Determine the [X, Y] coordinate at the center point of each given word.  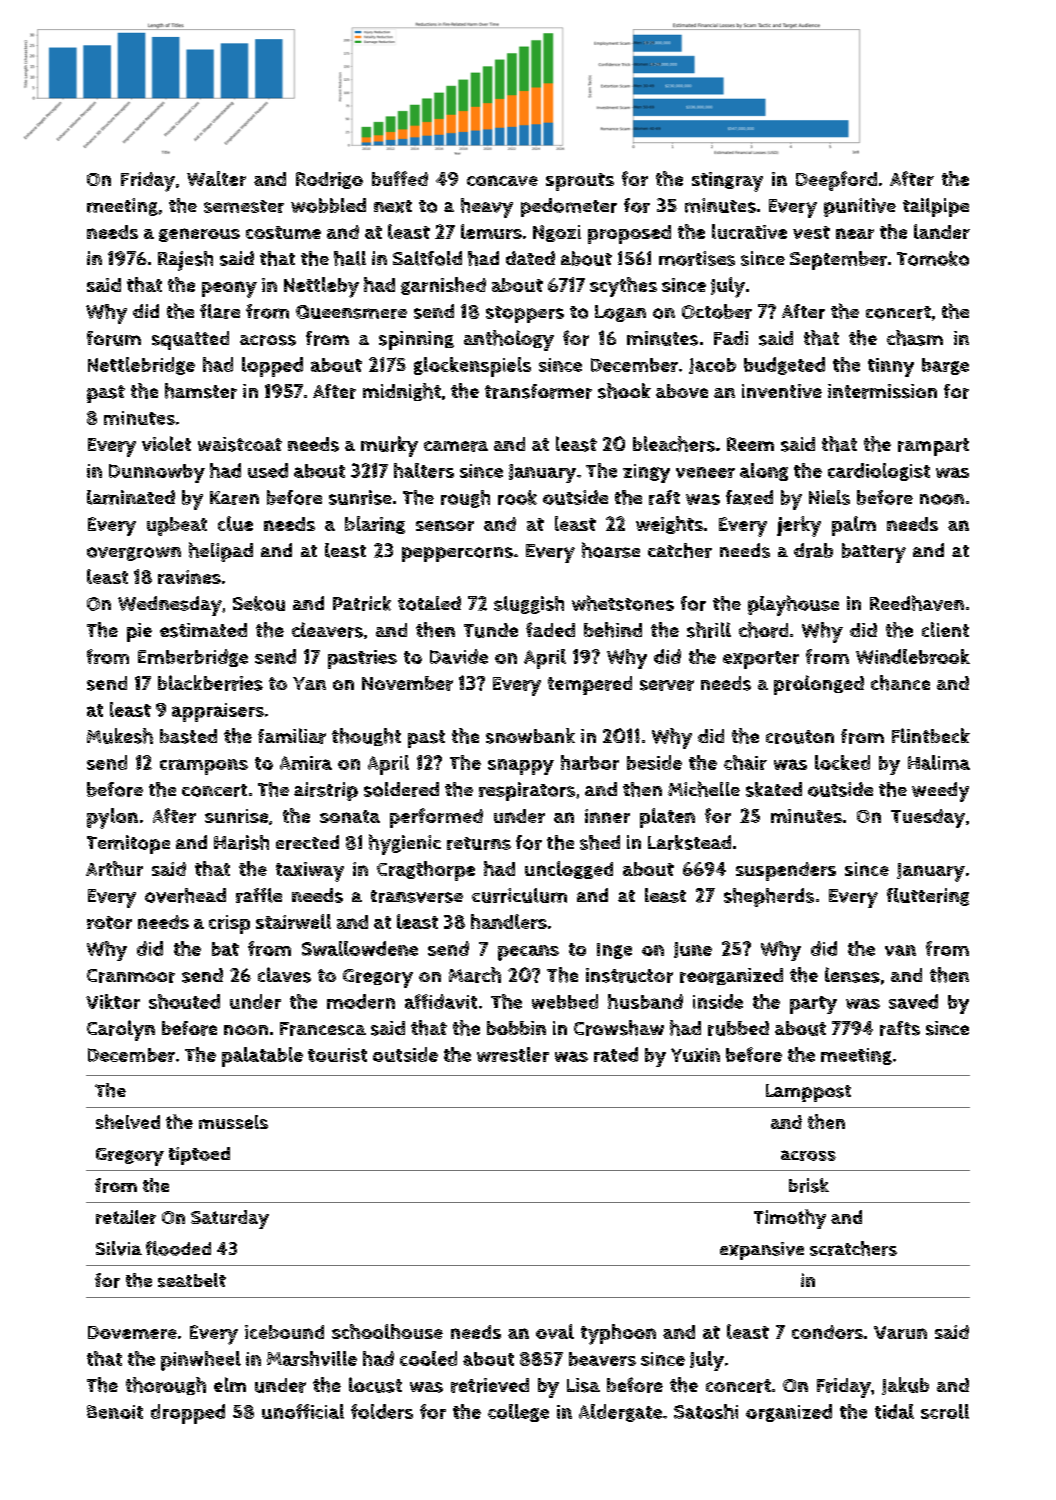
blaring [375, 525]
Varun [900, 1332]
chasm [915, 338]
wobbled [328, 205]
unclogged [569, 870]
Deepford [836, 181]
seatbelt [192, 1280]
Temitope [128, 844]
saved [913, 1001]
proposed [629, 234]
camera [456, 446]
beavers [602, 1359]
